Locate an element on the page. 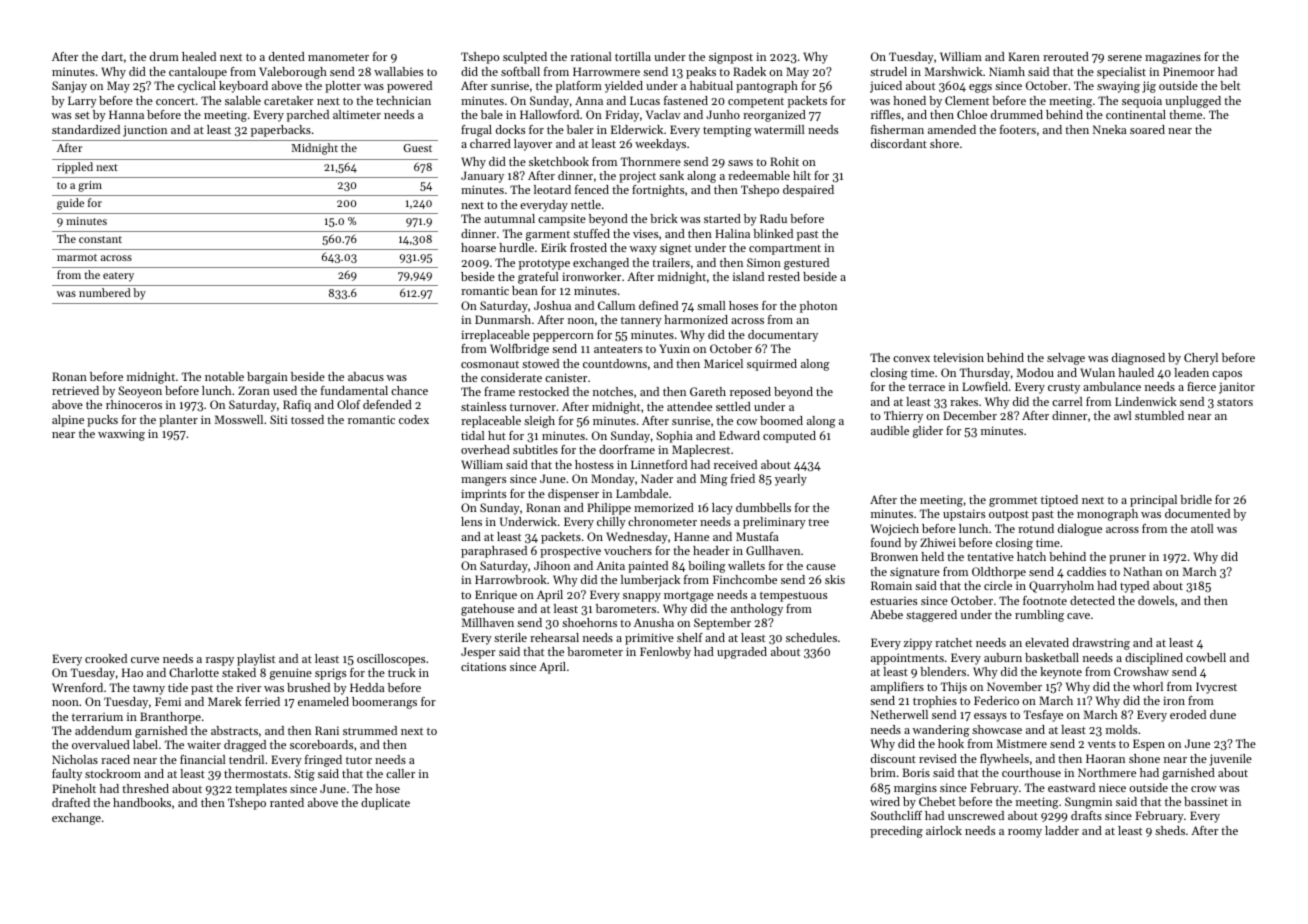  tempestuous is located at coordinates (793, 596).
